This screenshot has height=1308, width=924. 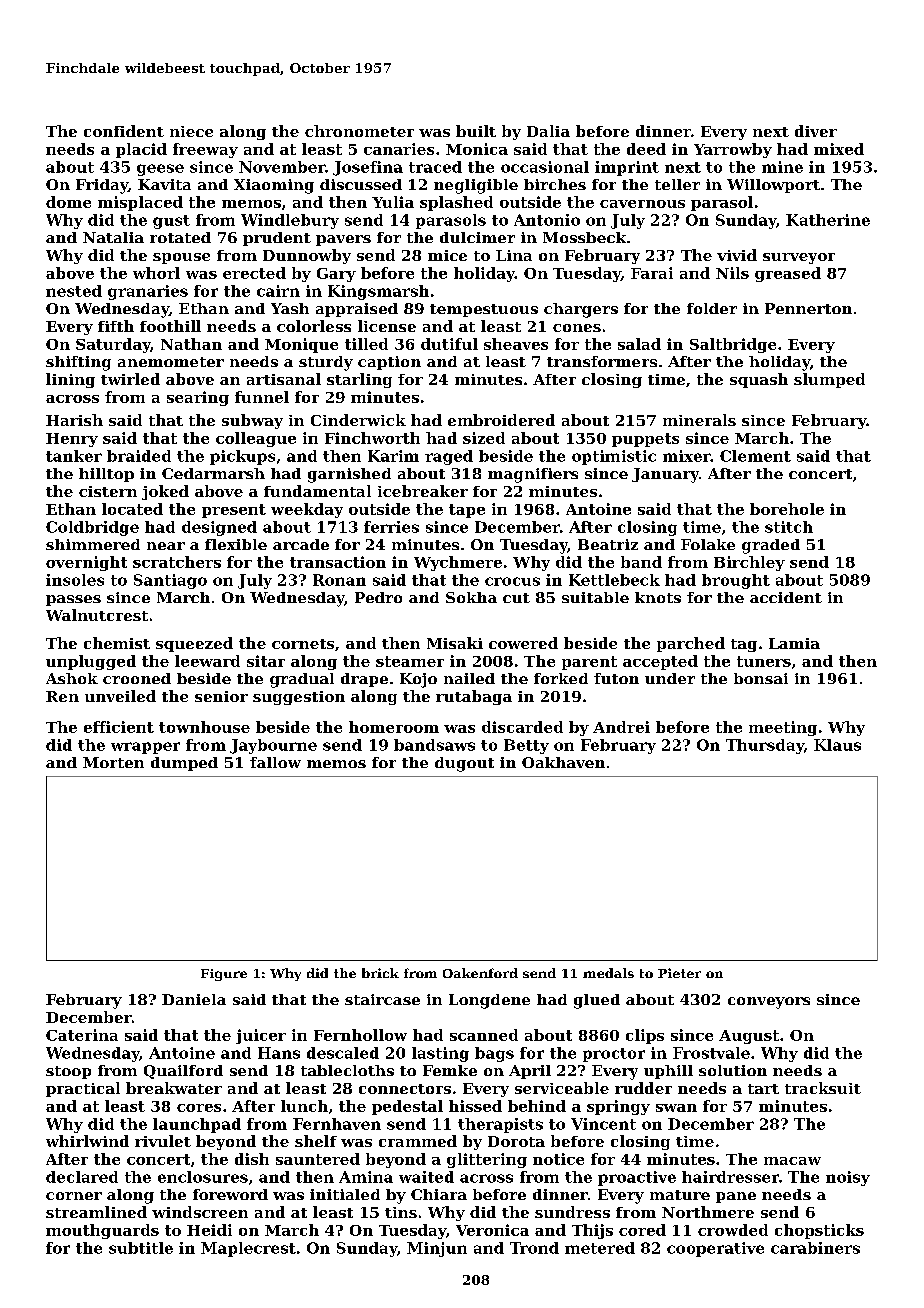 What do you see at coordinates (393, 202) in the screenshot?
I see `Yulia` at bounding box center [393, 202].
